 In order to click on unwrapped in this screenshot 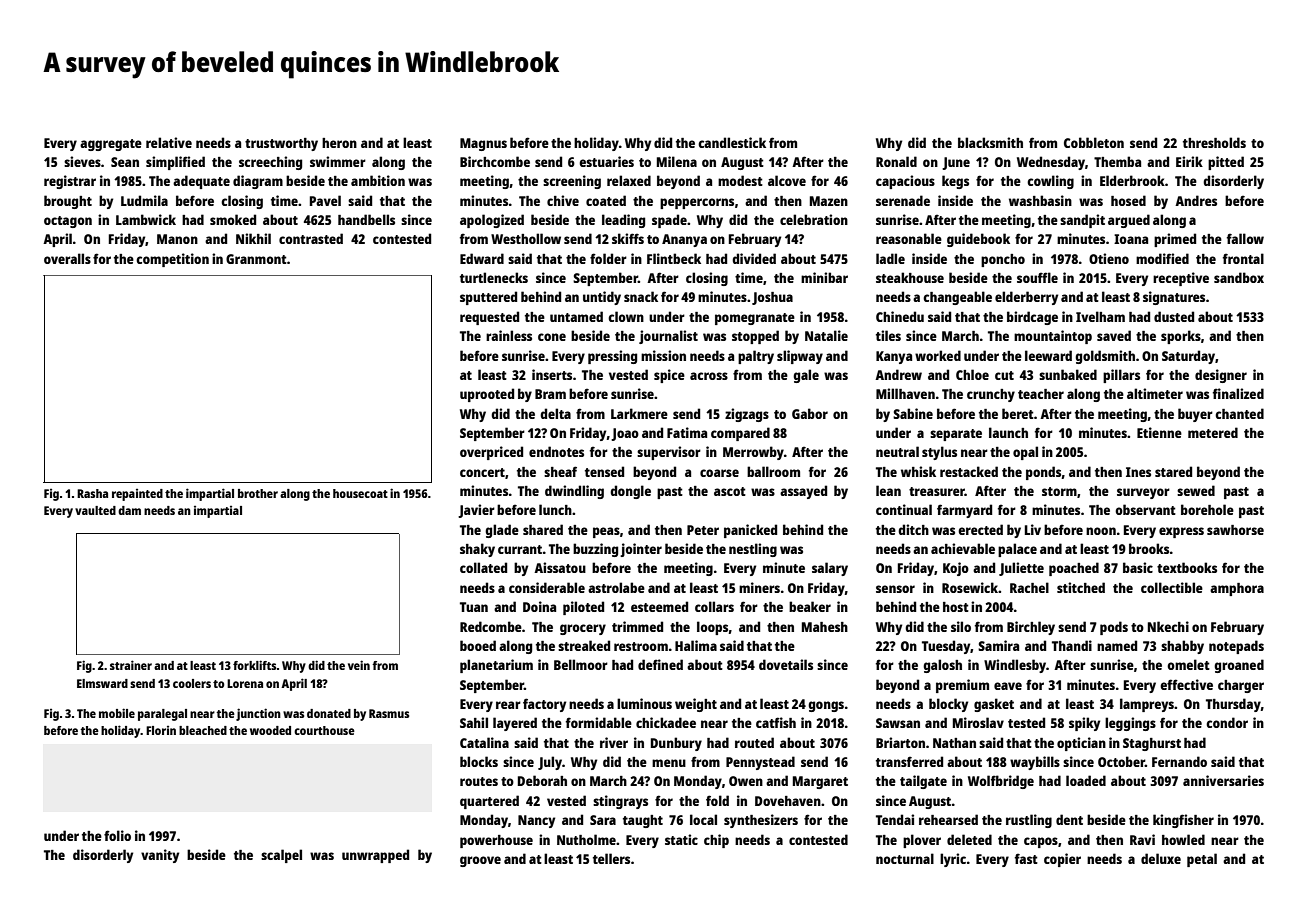, I will do `click(375, 856)`.
